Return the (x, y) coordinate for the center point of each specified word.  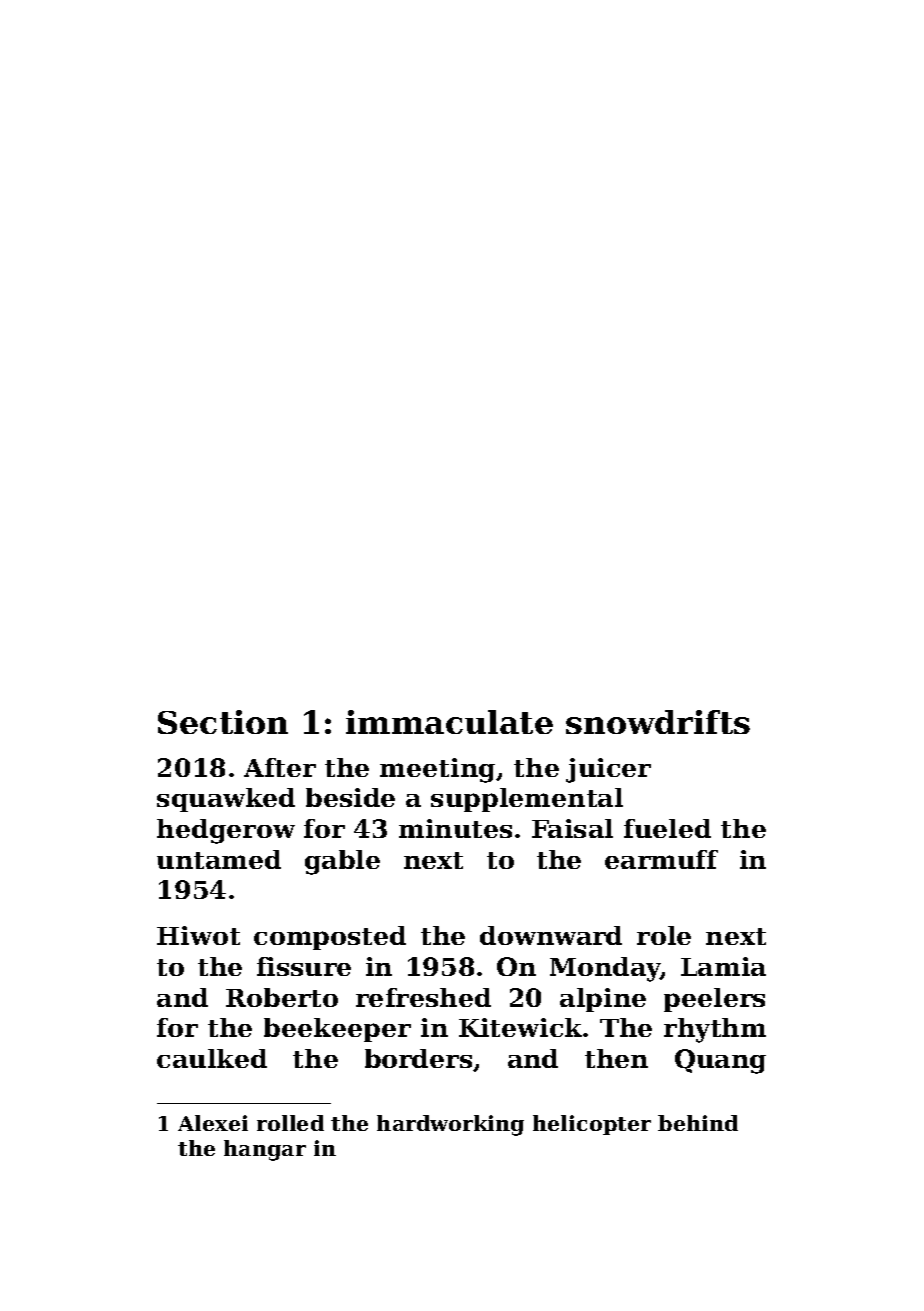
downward (551, 935)
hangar (265, 1150)
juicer (608, 770)
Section (223, 722)
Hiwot (198, 935)
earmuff (661, 859)
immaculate (449, 722)
